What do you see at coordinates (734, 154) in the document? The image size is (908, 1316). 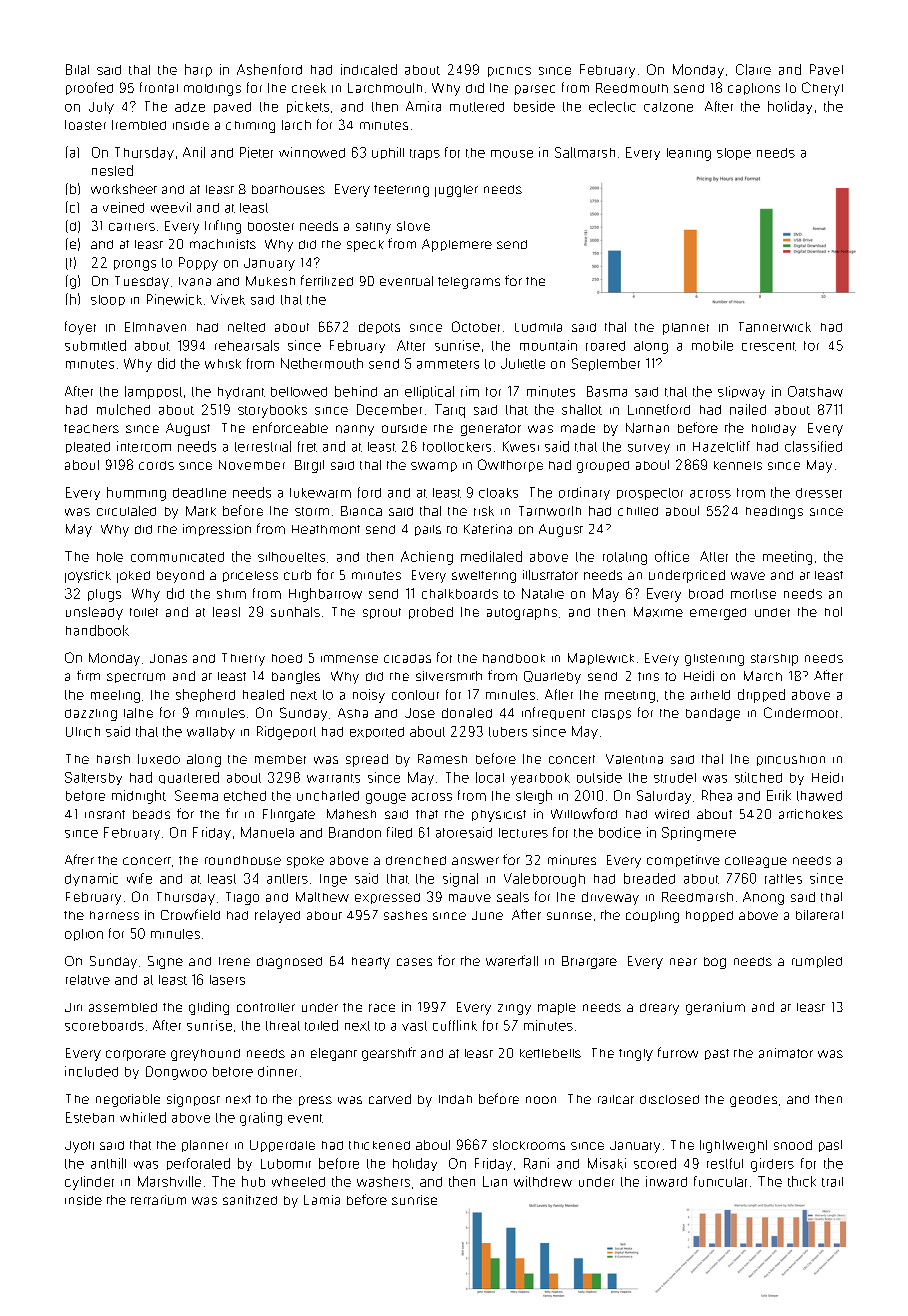 I see `slope` at bounding box center [734, 154].
